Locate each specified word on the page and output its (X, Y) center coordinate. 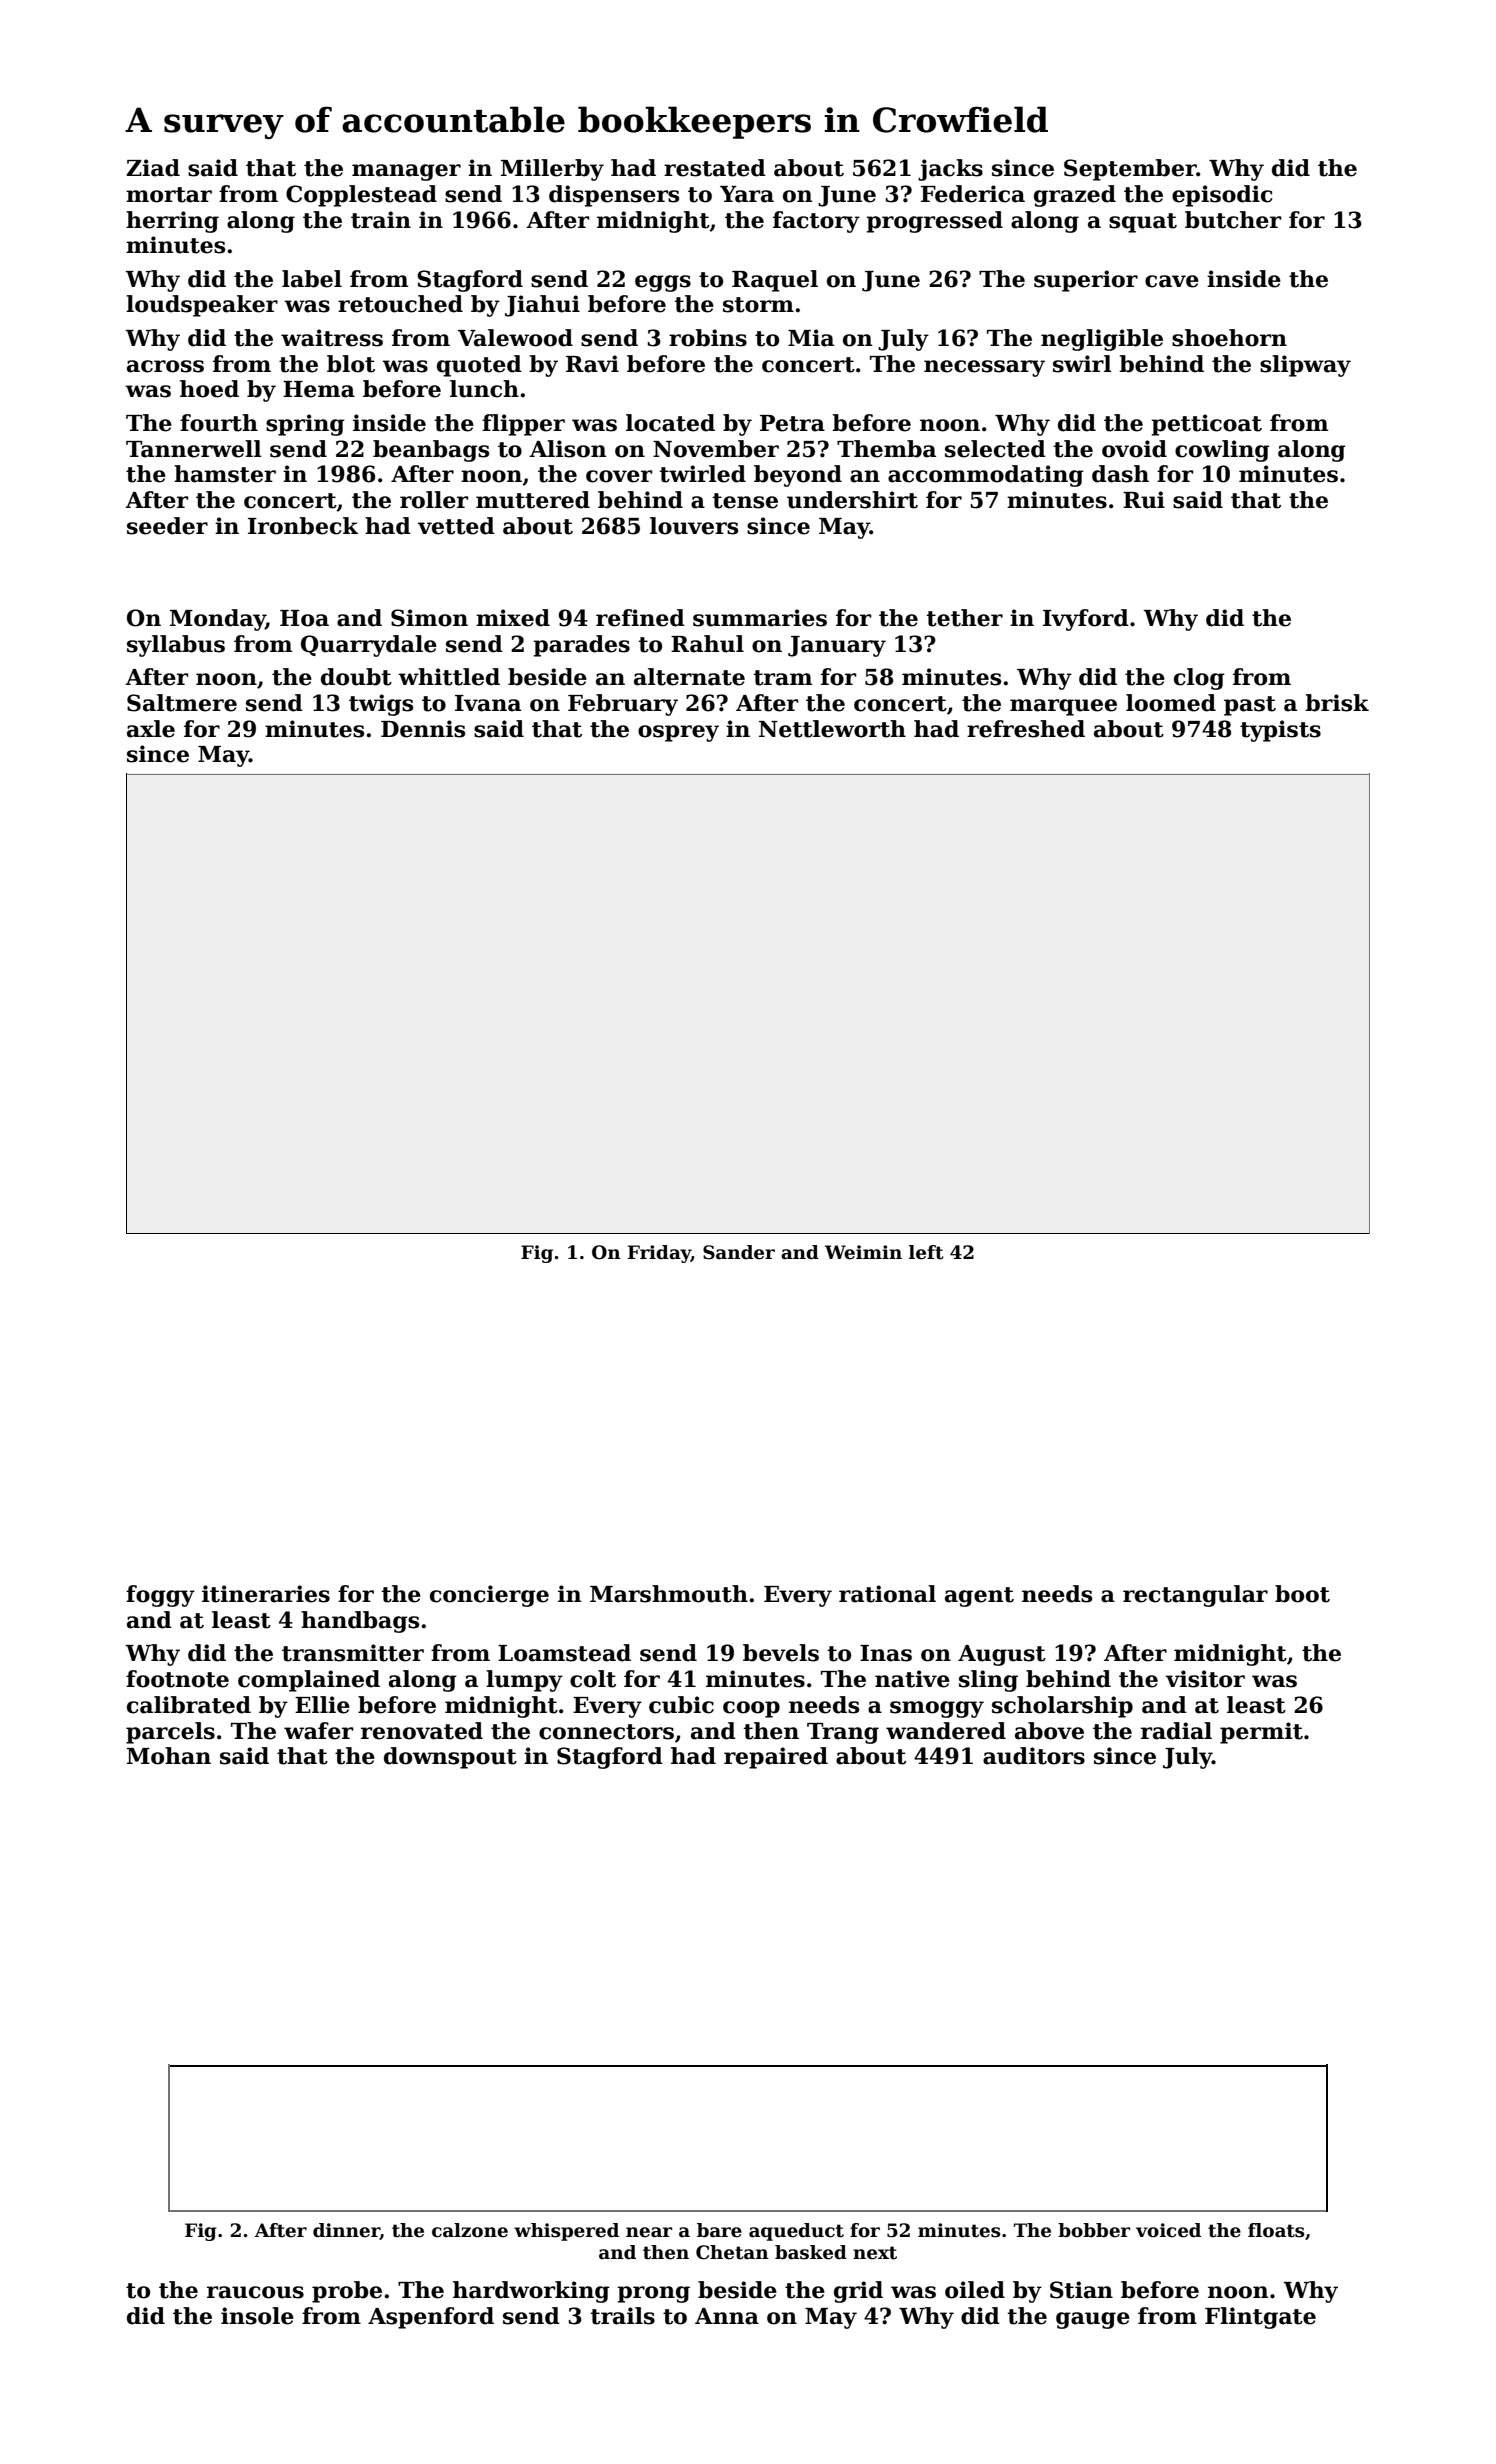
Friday (659, 1254)
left (926, 1252)
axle (151, 729)
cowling (1222, 451)
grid (858, 2292)
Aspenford (431, 2318)
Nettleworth (832, 729)
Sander (739, 1252)
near (649, 2232)
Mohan (169, 1756)
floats (1276, 2230)
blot (351, 364)
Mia (811, 338)
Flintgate (1260, 2318)
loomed (1171, 703)
